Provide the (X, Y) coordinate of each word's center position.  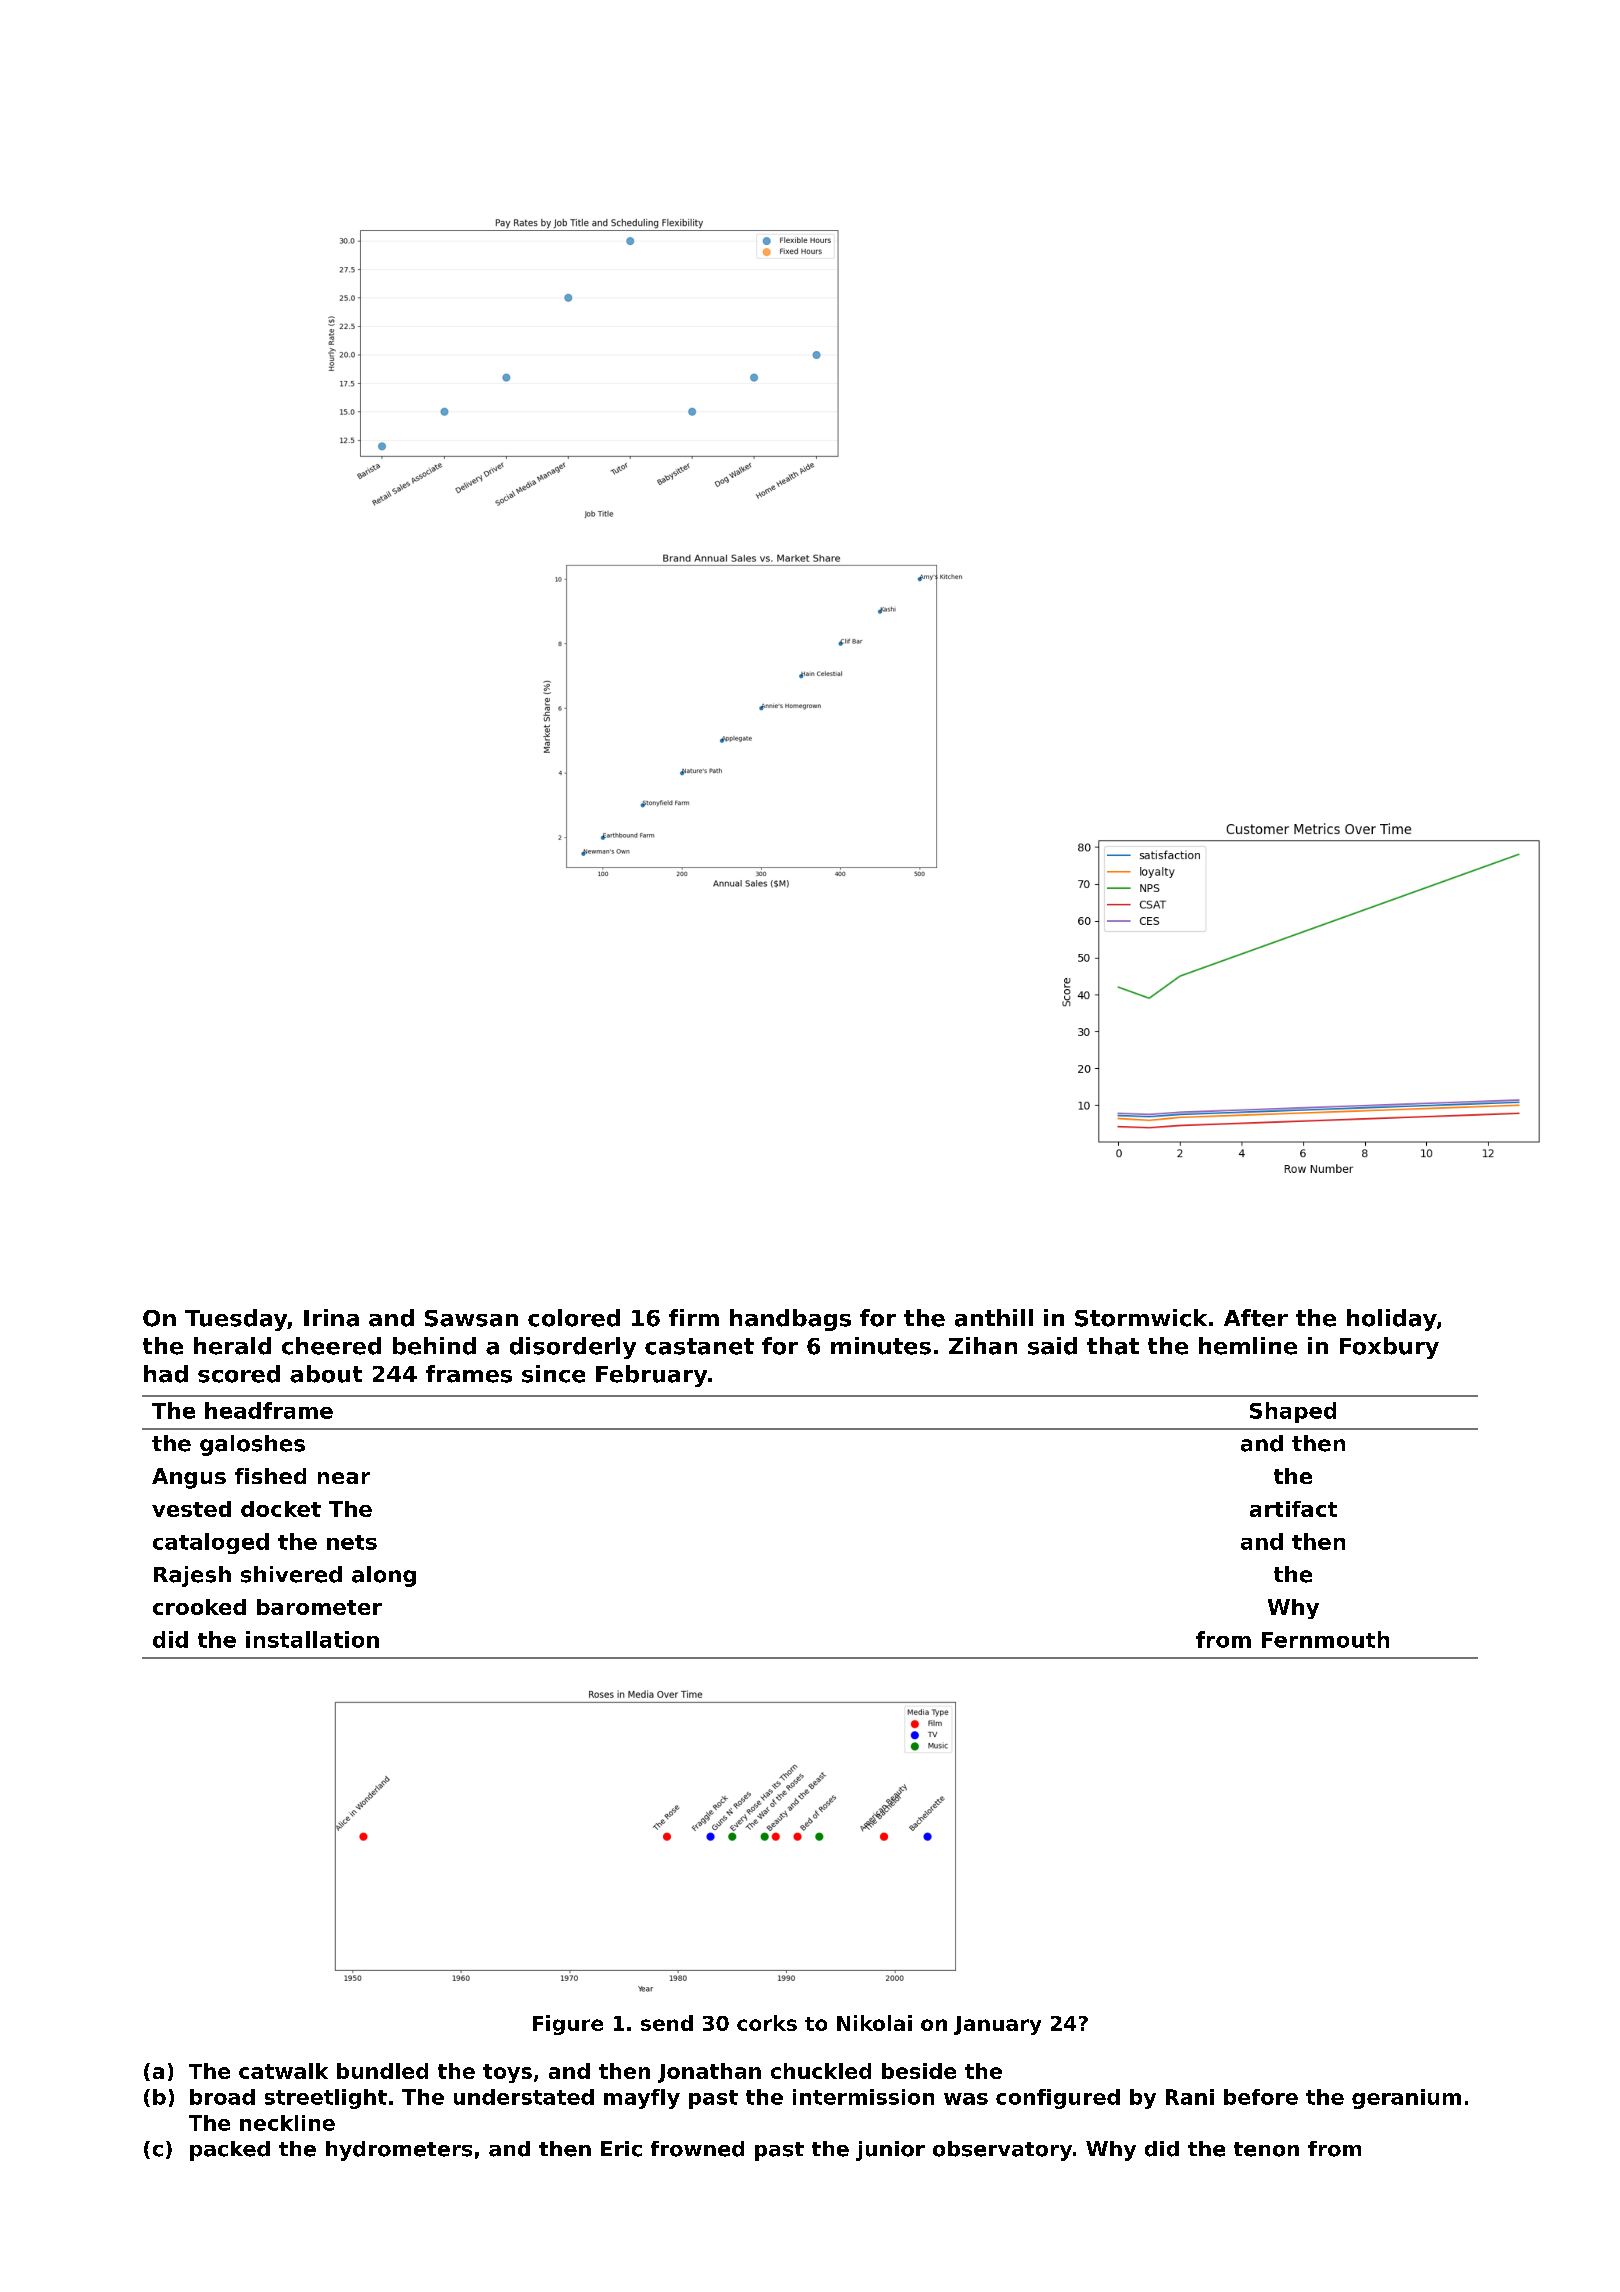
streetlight (326, 2099)
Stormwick (1141, 1318)
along (384, 1576)
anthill (994, 1318)
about (326, 1374)
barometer (319, 1607)
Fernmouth (1325, 1639)
